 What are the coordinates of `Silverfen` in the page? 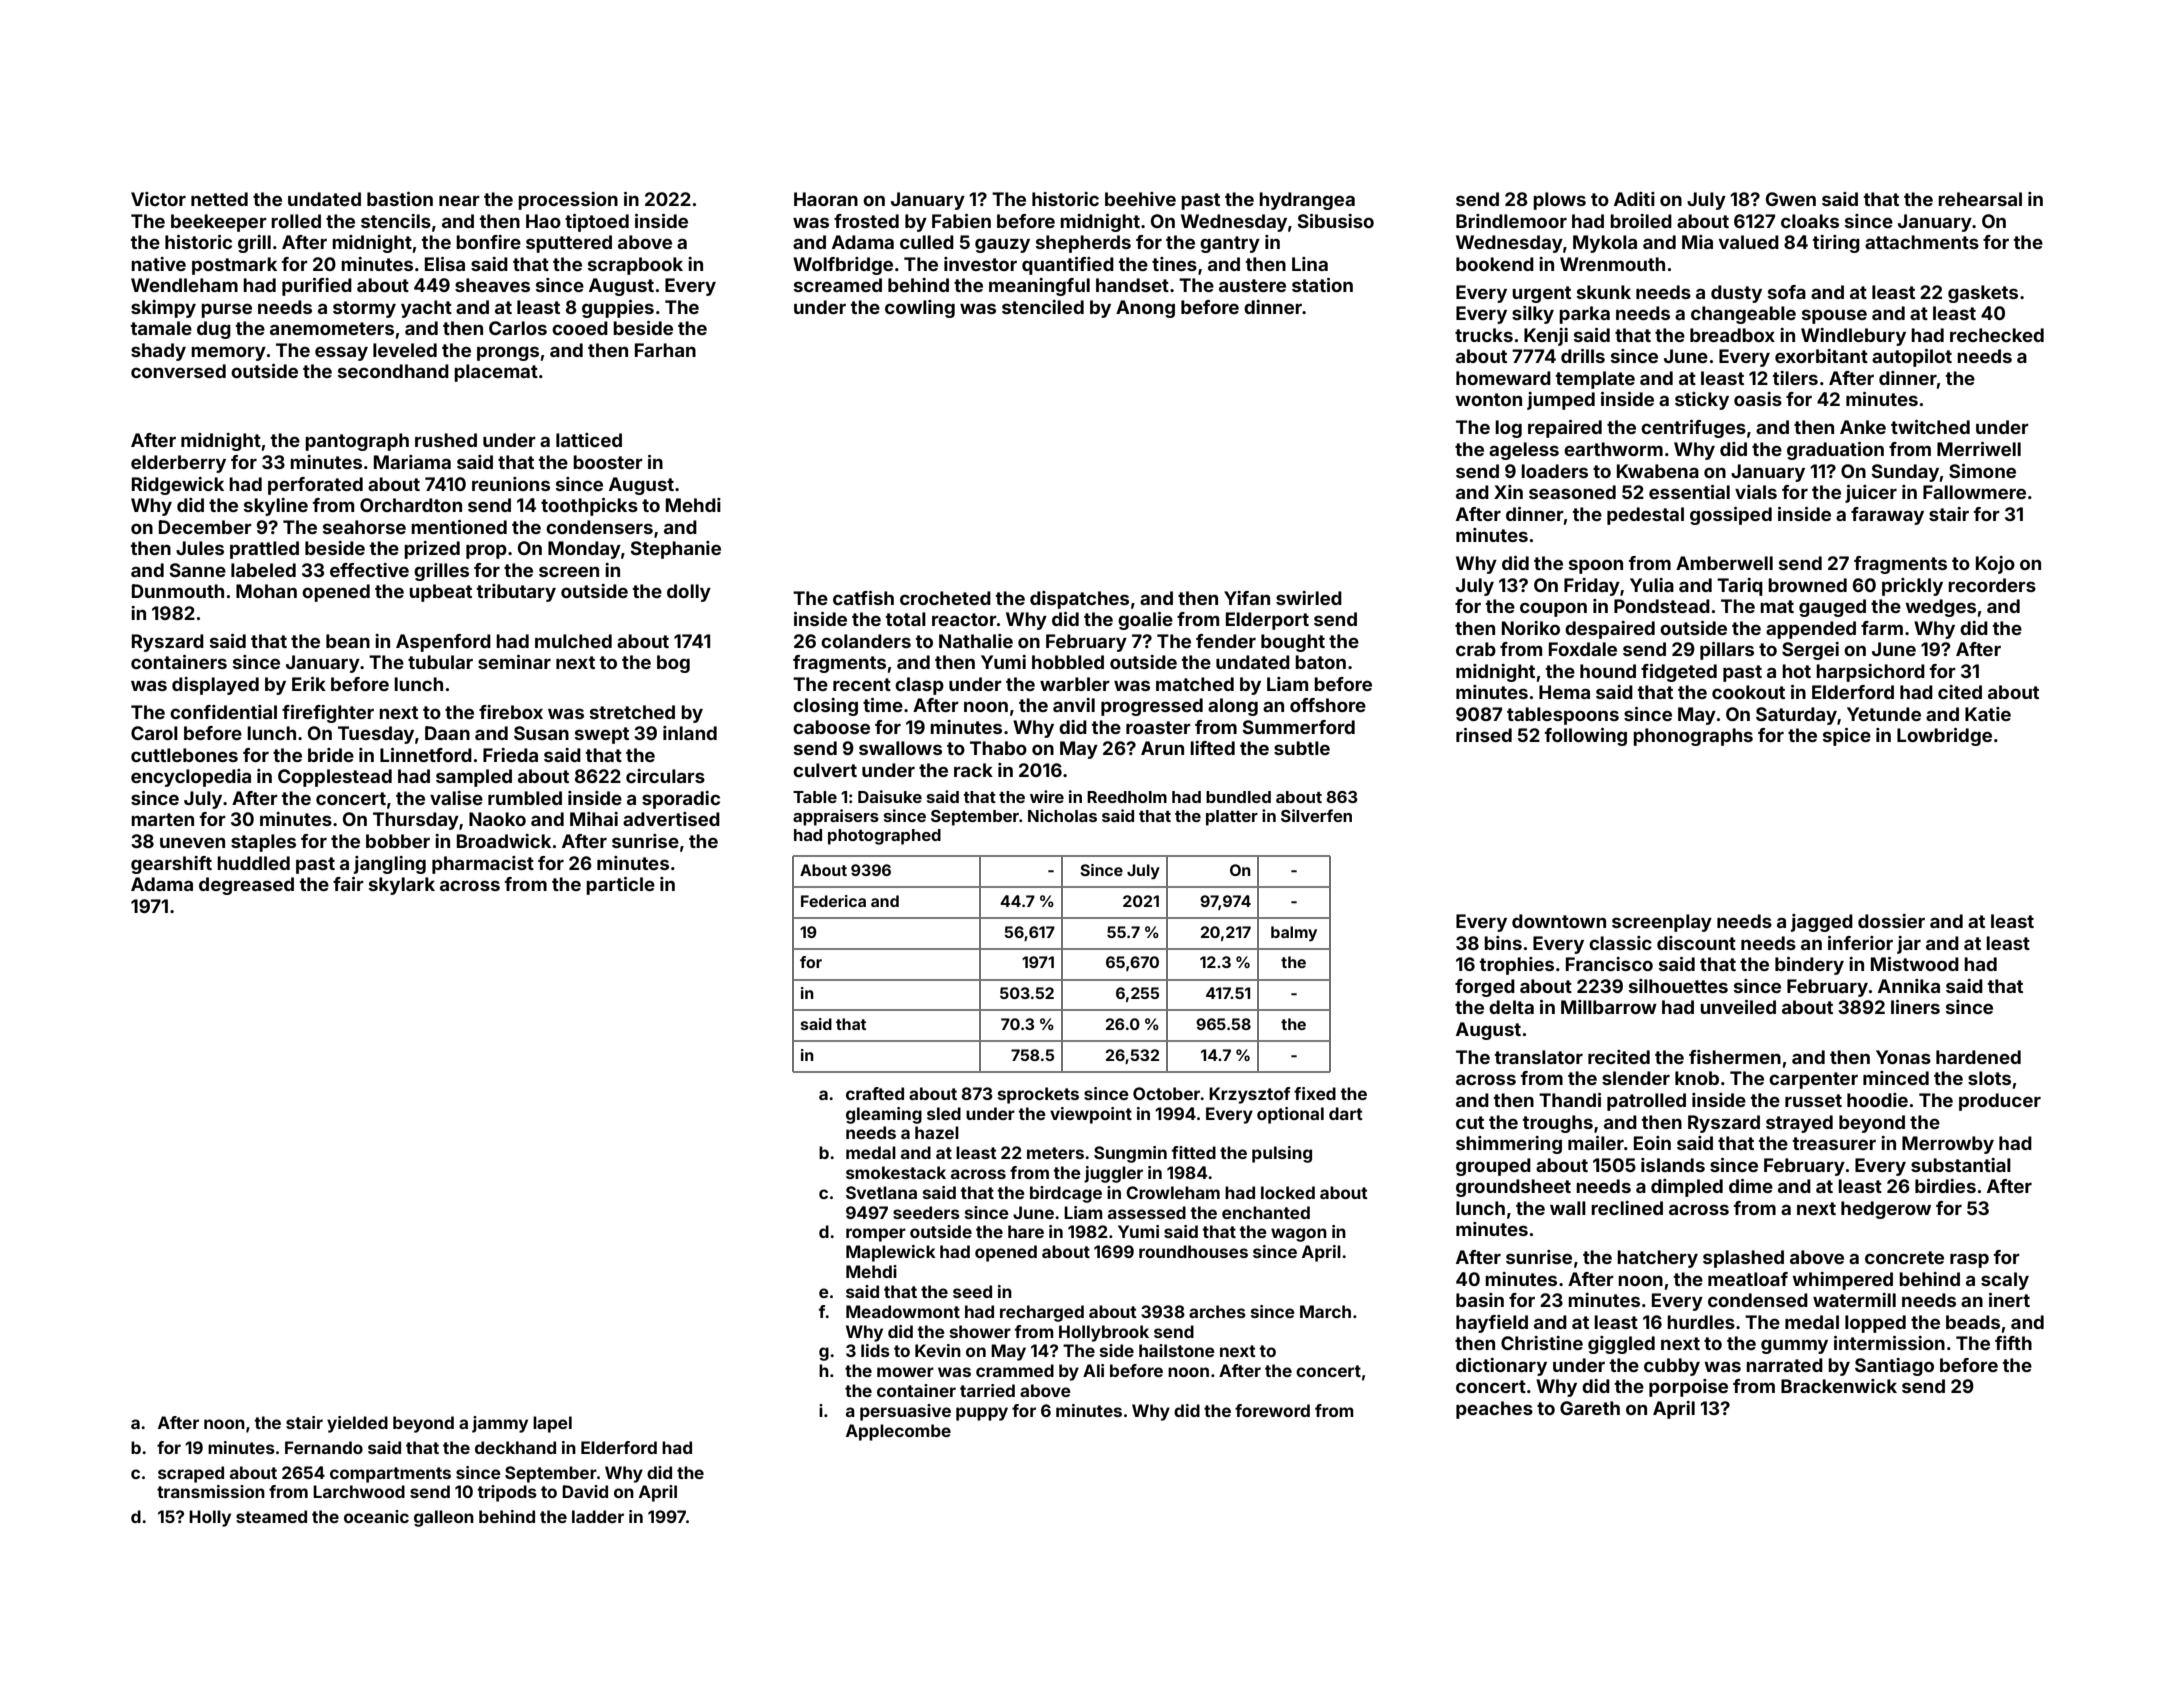 It's located at (1316, 815).
